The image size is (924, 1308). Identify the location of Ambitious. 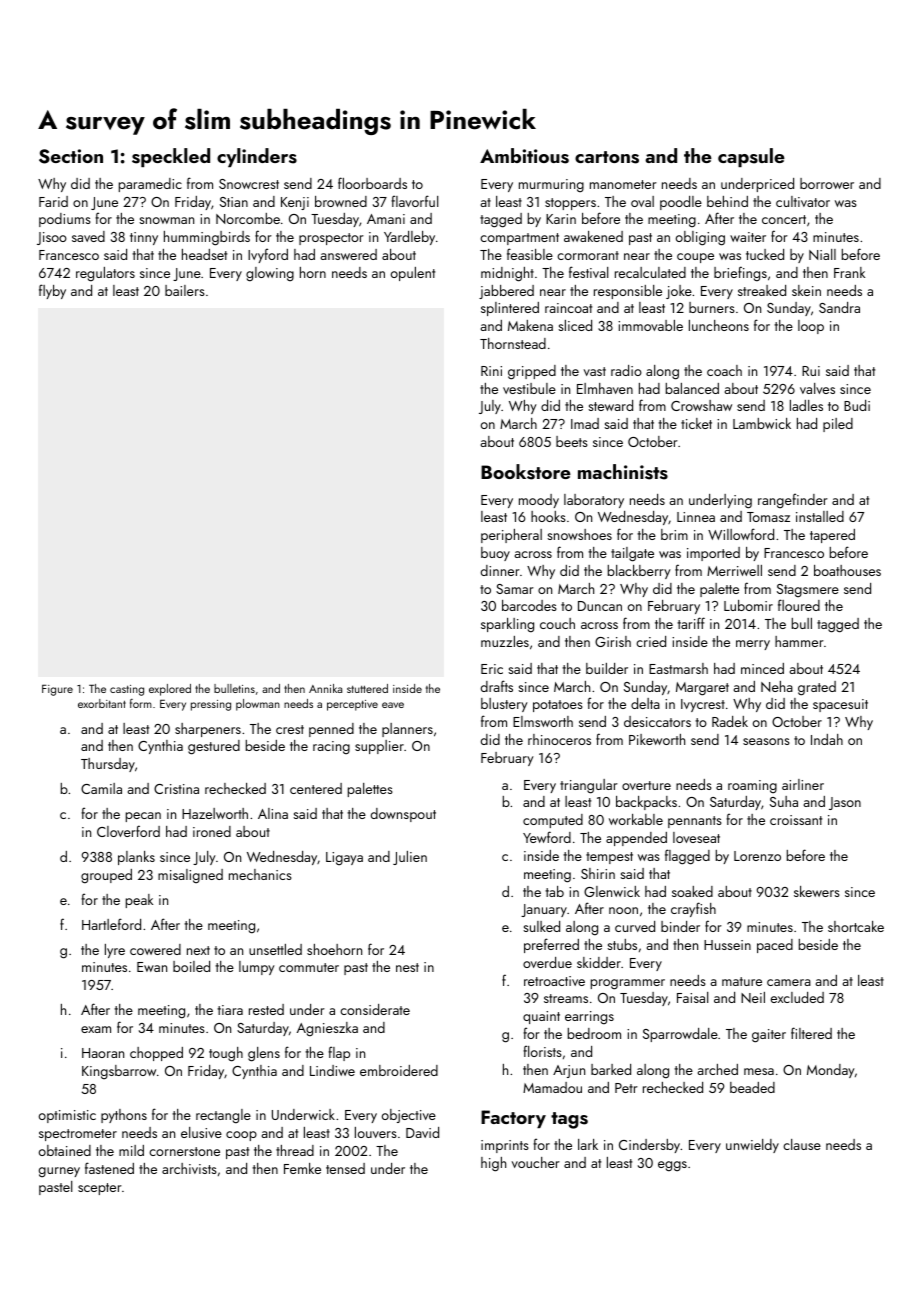
(524, 156).
